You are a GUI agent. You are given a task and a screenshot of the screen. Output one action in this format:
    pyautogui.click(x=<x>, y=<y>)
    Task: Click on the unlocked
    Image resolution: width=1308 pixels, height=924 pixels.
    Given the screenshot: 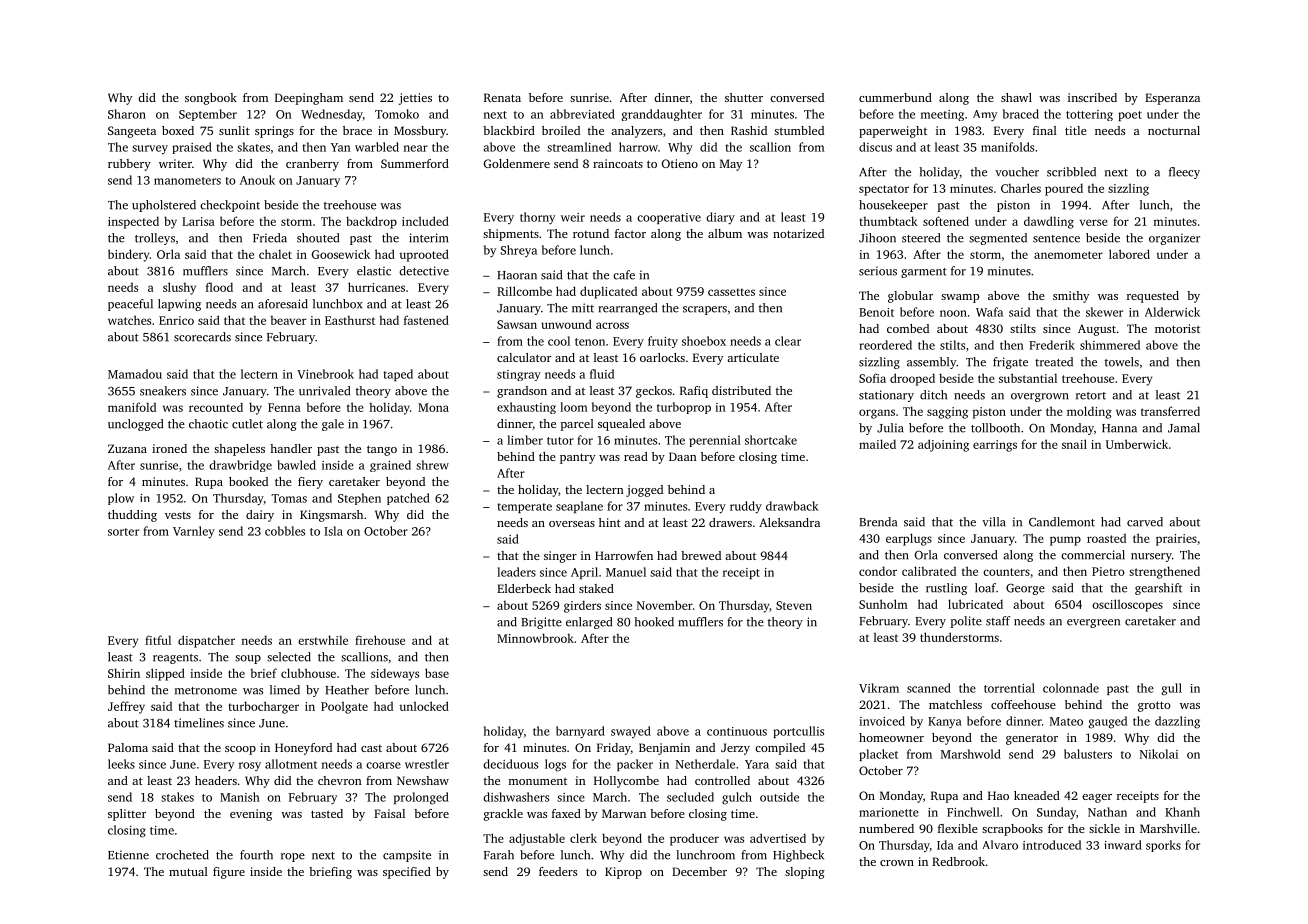 What is the action you would take?
    pyautogui.click(x=424, y=706)
